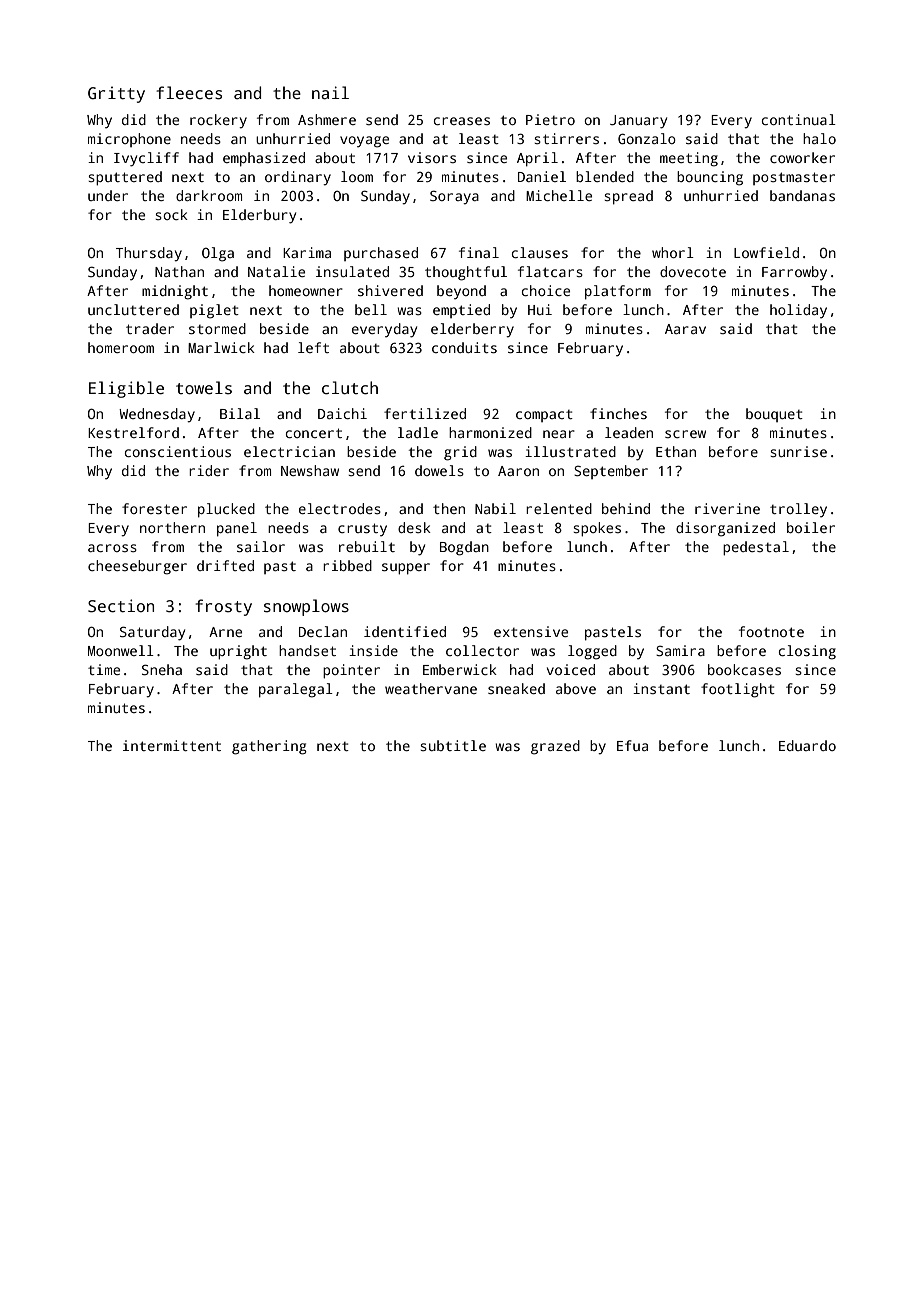 This screenshot has height=1308, width=924. I want to click on Olga, so click(218, 254).
